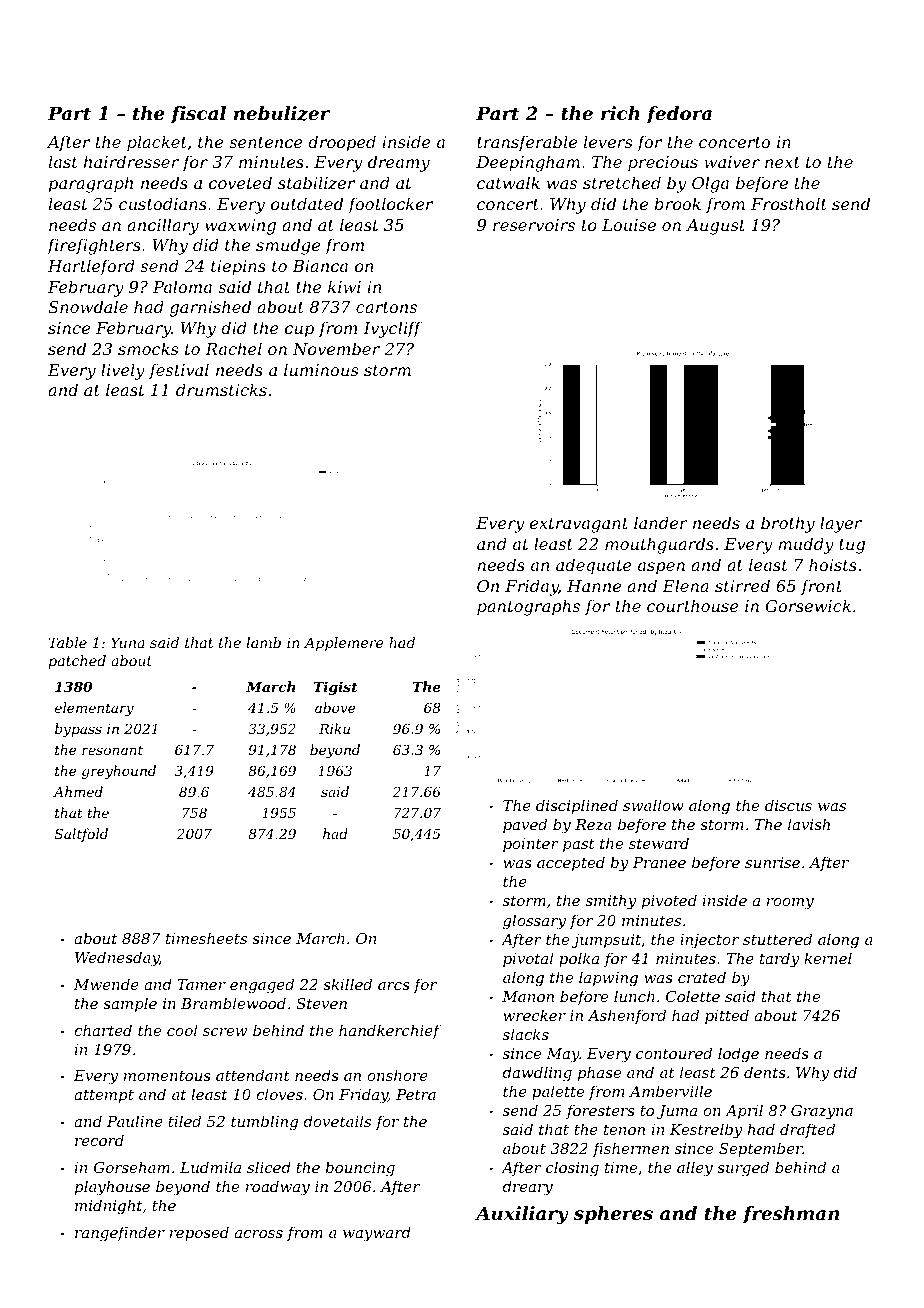  What do you see at coordinates (81, 835) in the screenshot?
I see `Saltfold` at bounding box center [81, 835].
